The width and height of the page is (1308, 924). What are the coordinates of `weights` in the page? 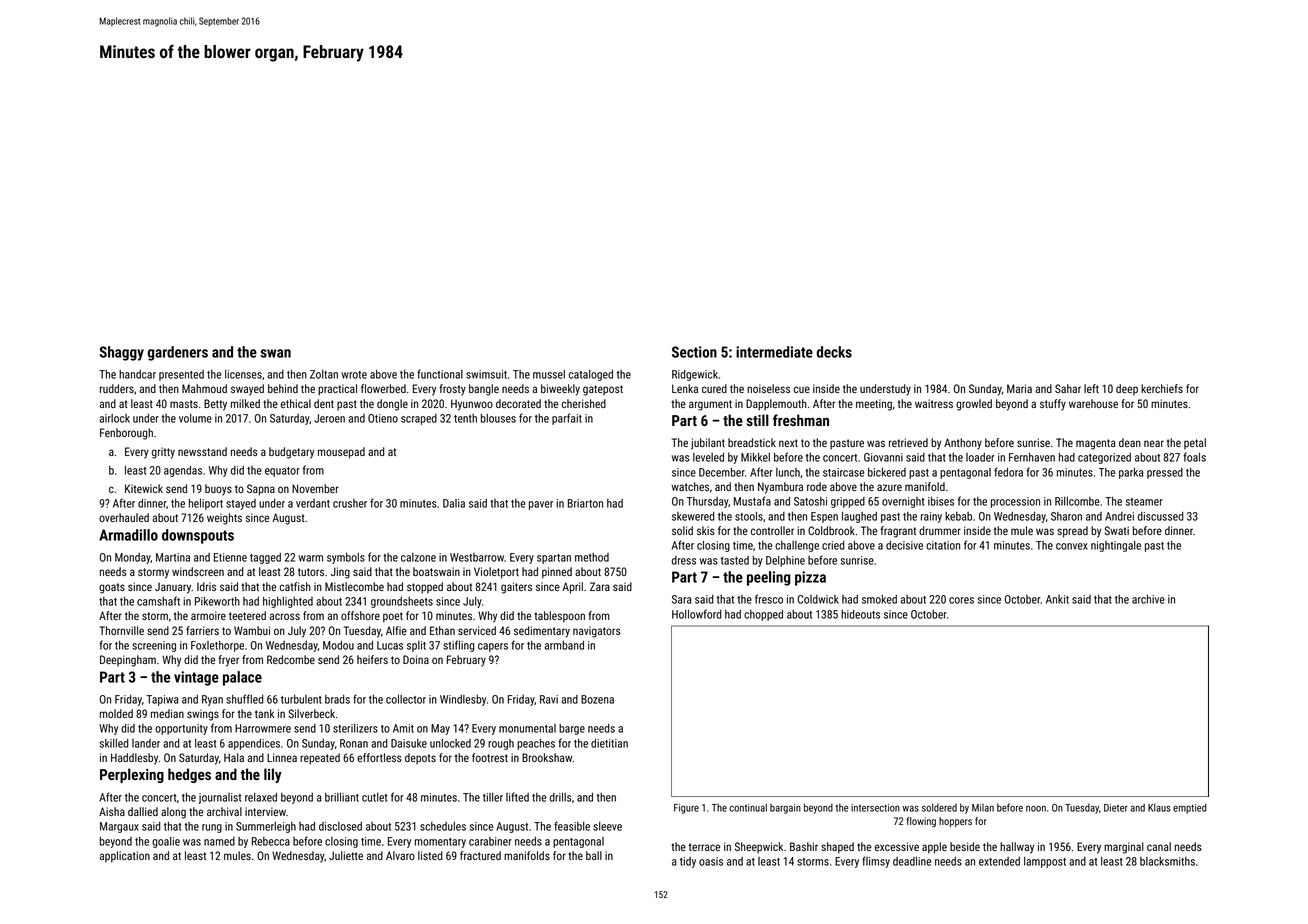 It's located at (224, 519).
